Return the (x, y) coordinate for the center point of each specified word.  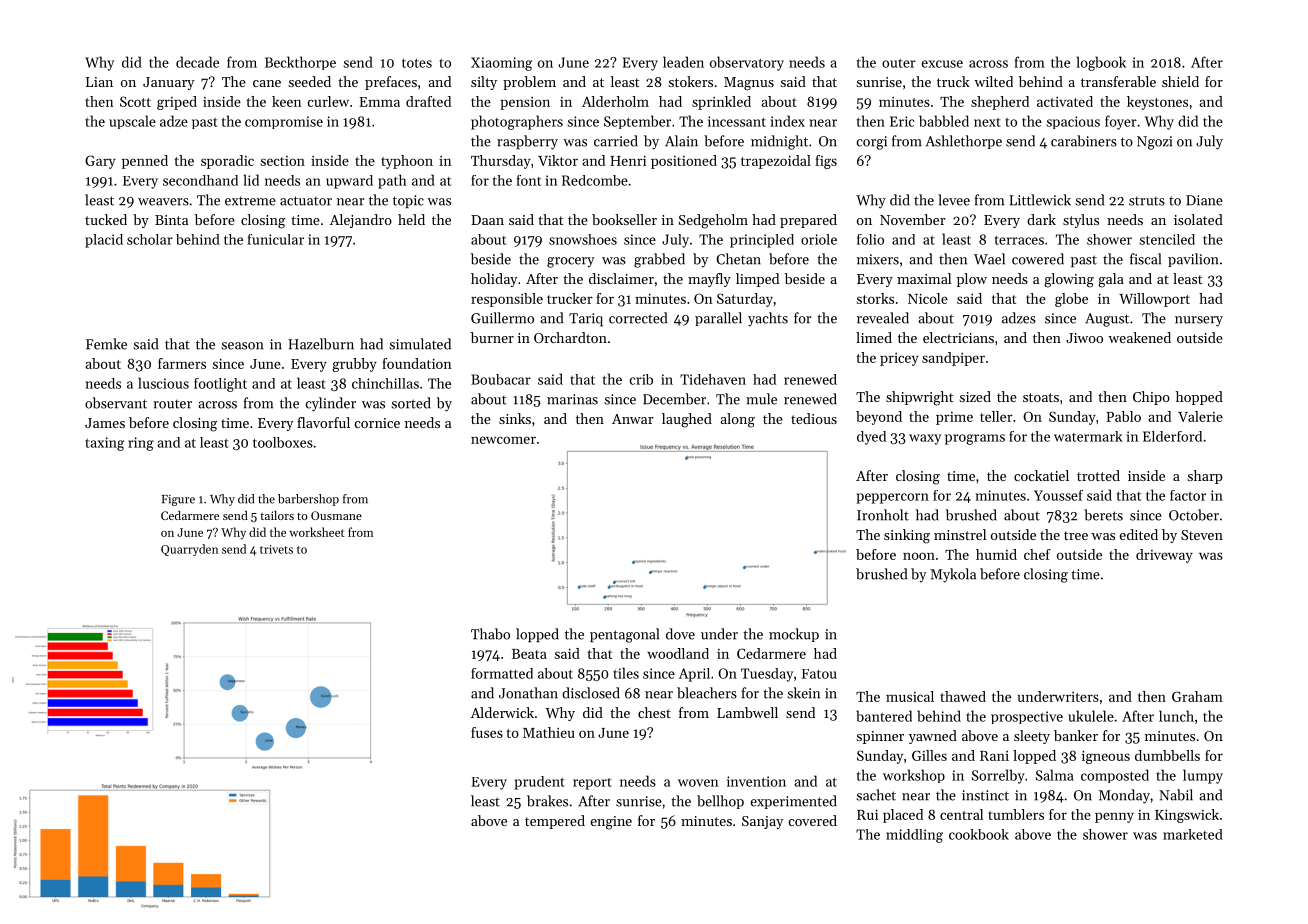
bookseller (624, 219)
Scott (135, 101)
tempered (555, 822)
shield (1180, 81)
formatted (502, 673)
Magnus (749, 84)
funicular (275, 239)
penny (1114, 817)
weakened (1139, 337)
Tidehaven (713, 379)
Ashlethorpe (964, 142)
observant (116, 403)
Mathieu (549, 732)
